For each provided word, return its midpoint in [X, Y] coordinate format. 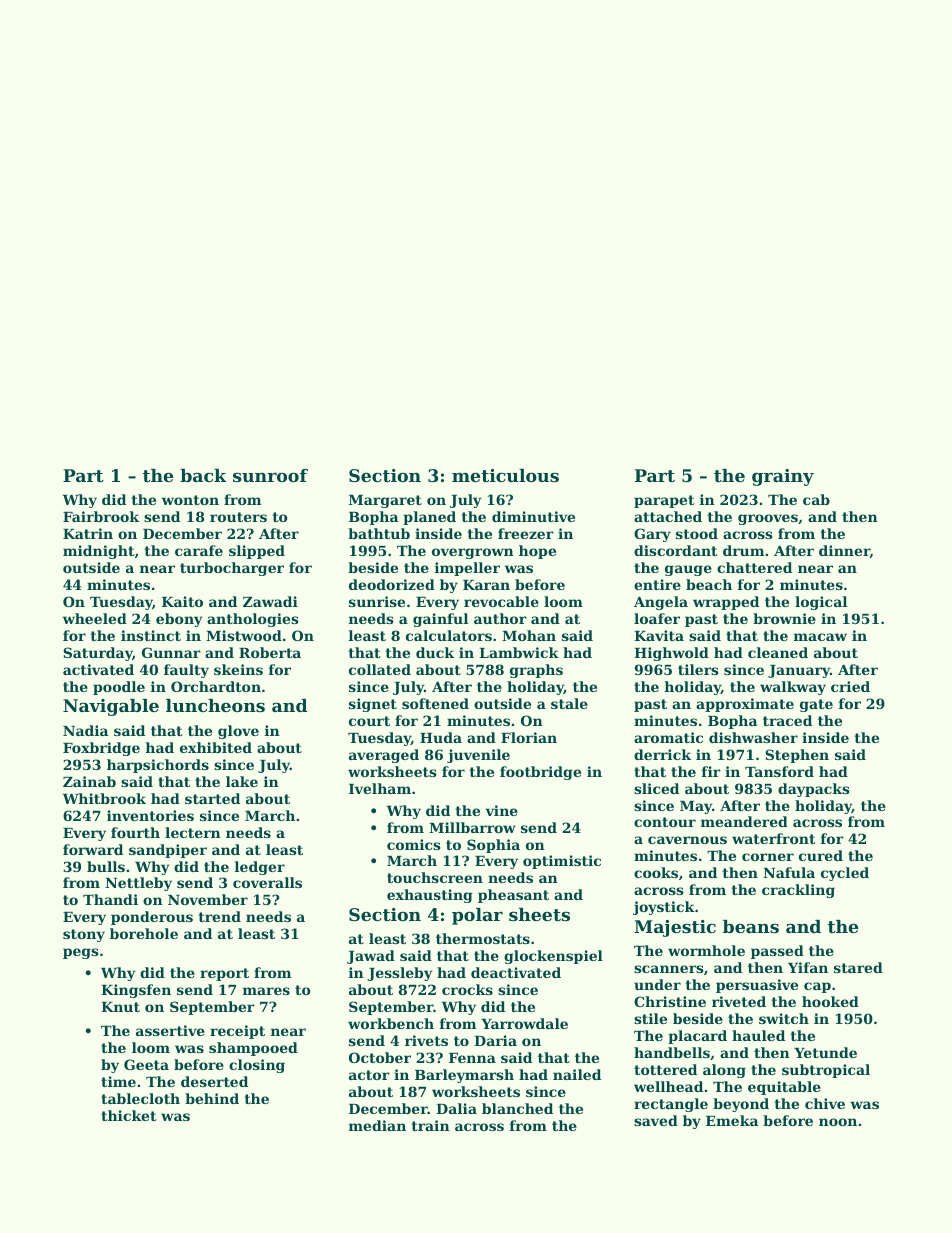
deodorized [392, 584]
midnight [99, 552]
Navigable [111, 707]
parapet [664, 501]
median [377, 1125]
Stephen [797, 756]
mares [266, 991]
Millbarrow [472, 827]
